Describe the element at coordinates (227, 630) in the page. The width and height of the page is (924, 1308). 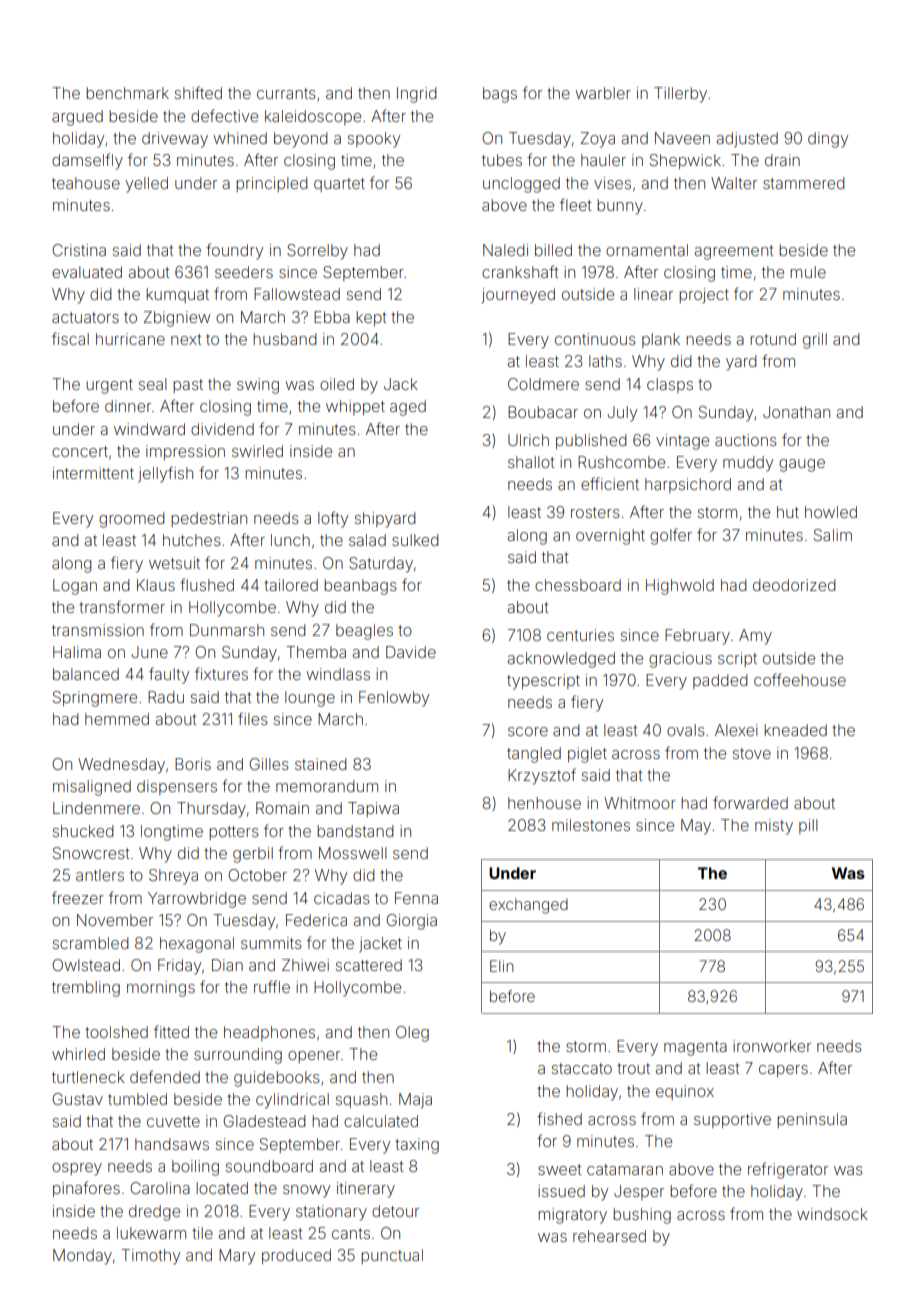
I see `Dunmarsh` at that location.
